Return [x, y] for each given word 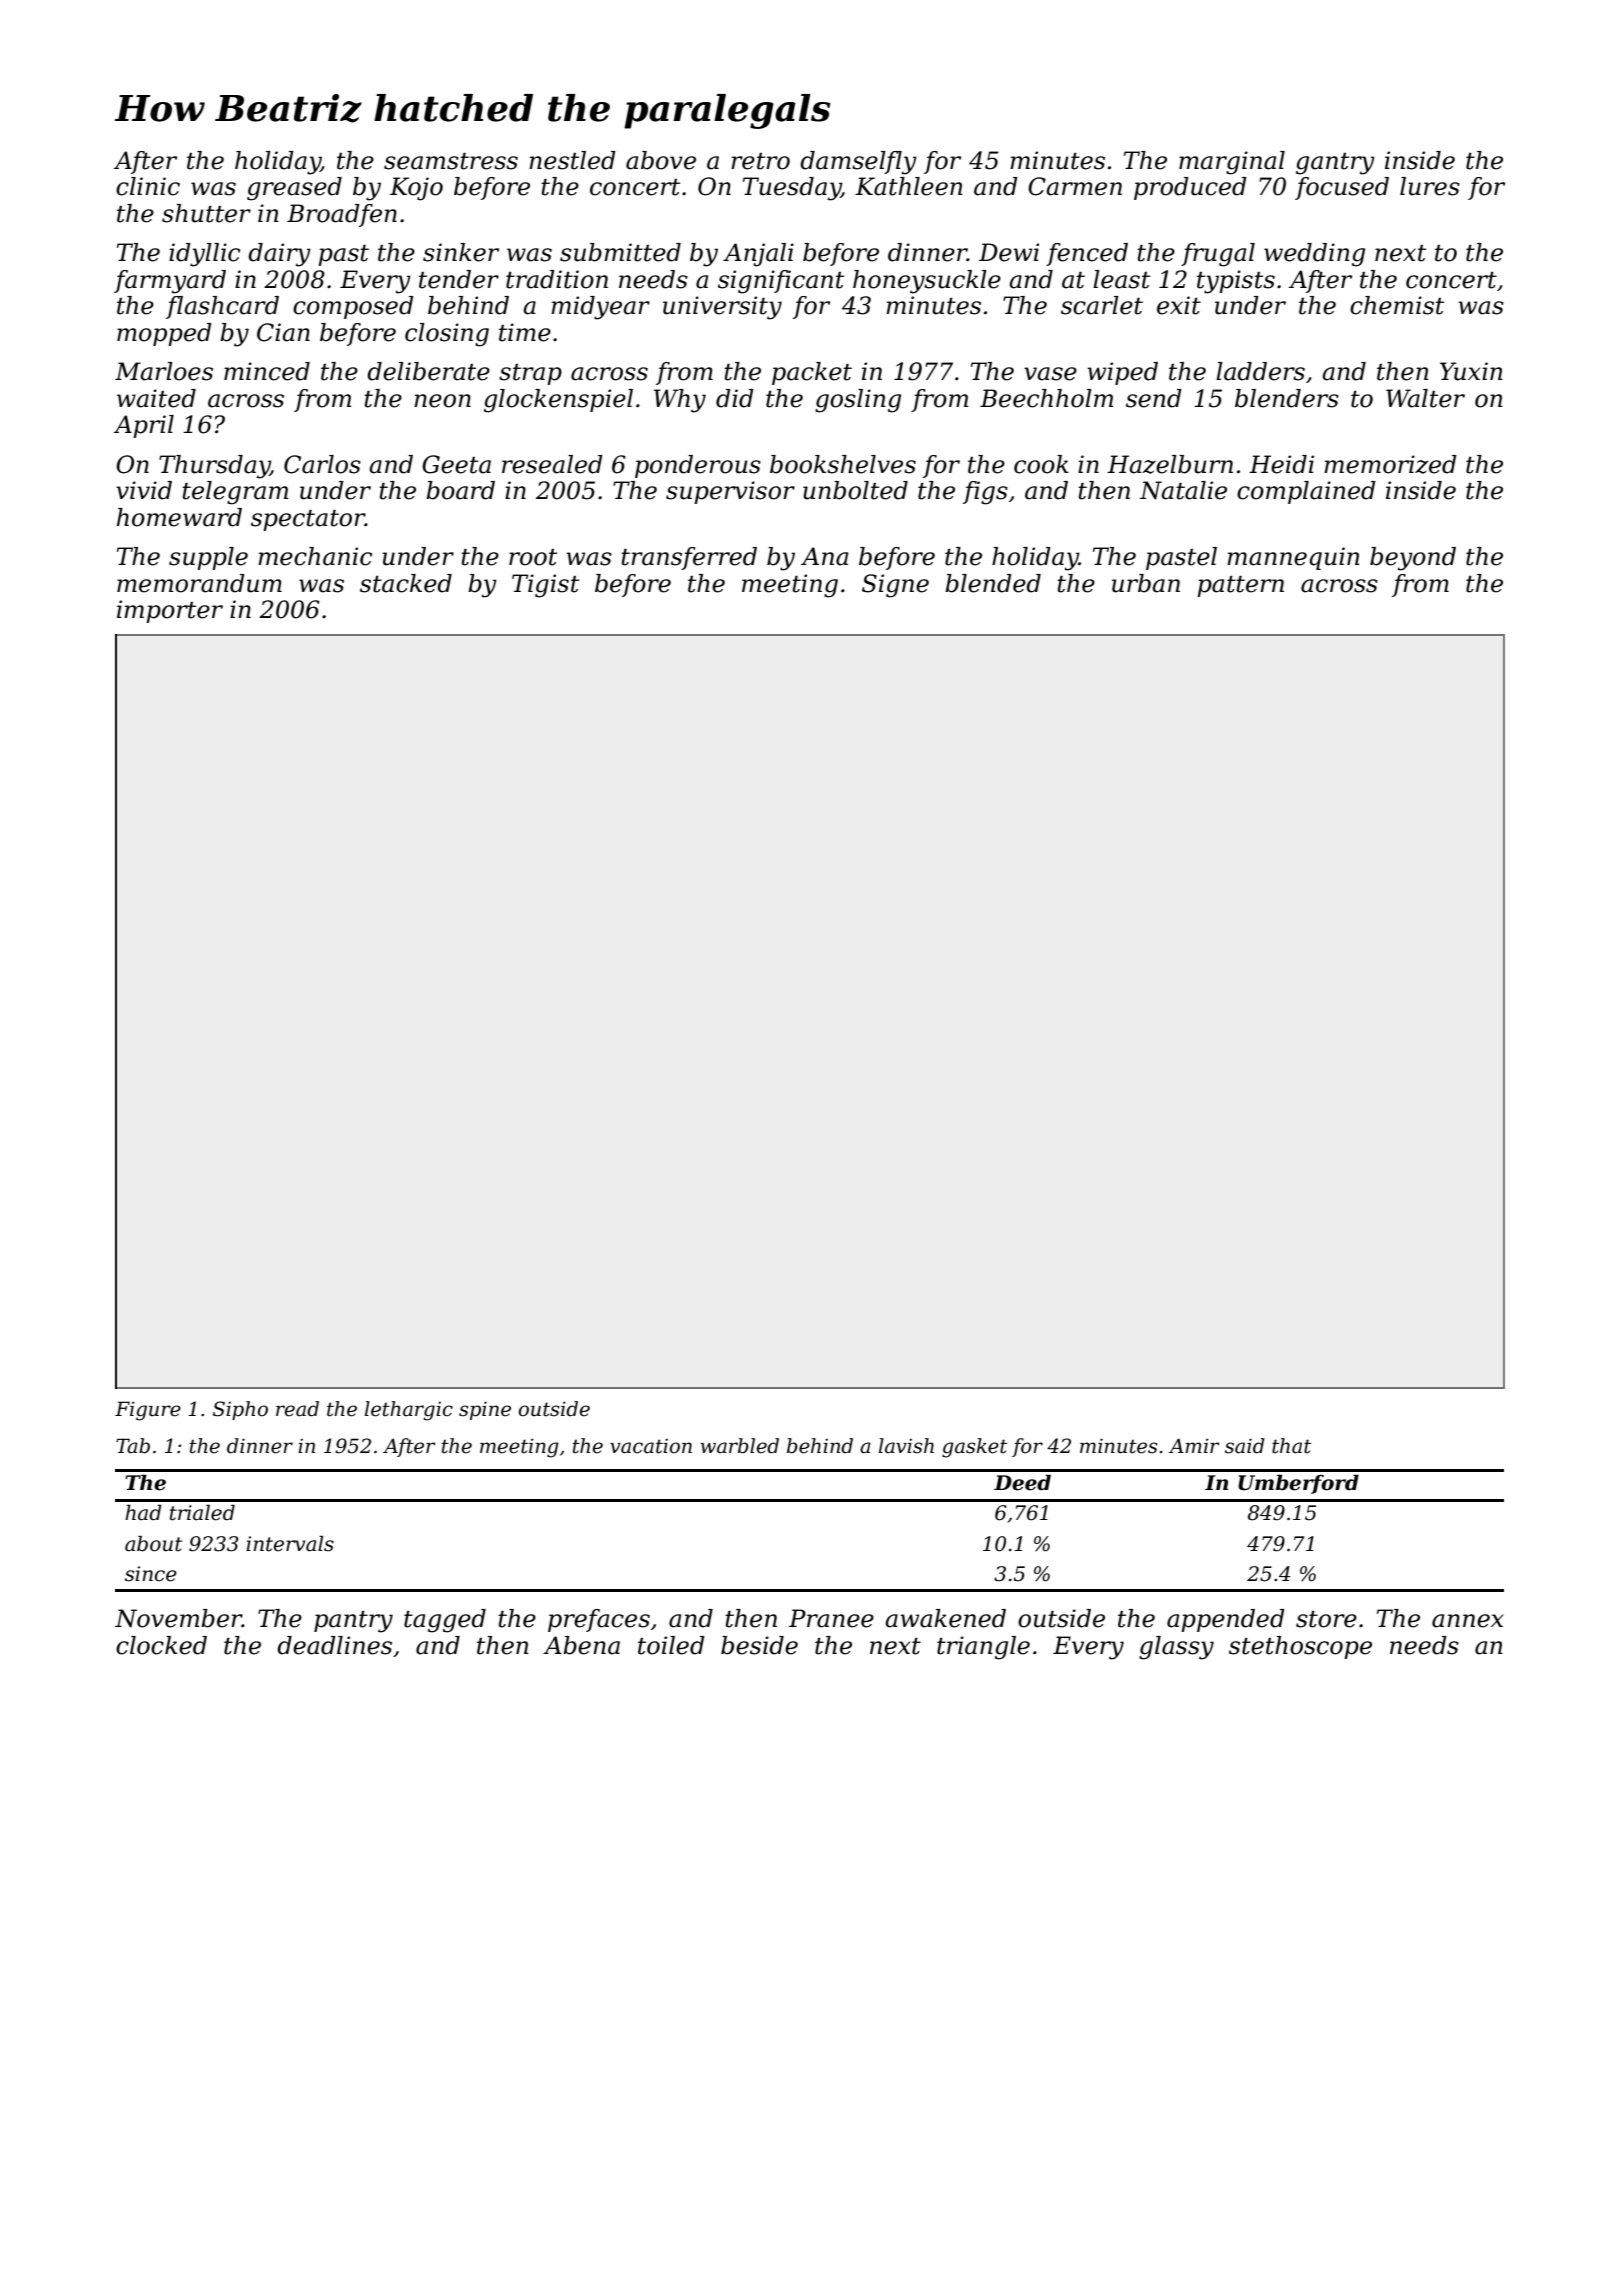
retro [760, 161]
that [1291, 1446]
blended [993, 583]
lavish [906, 1446]
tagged [445, 1621]
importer [170, 611]
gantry [1335, 164]
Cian [283, 332]
